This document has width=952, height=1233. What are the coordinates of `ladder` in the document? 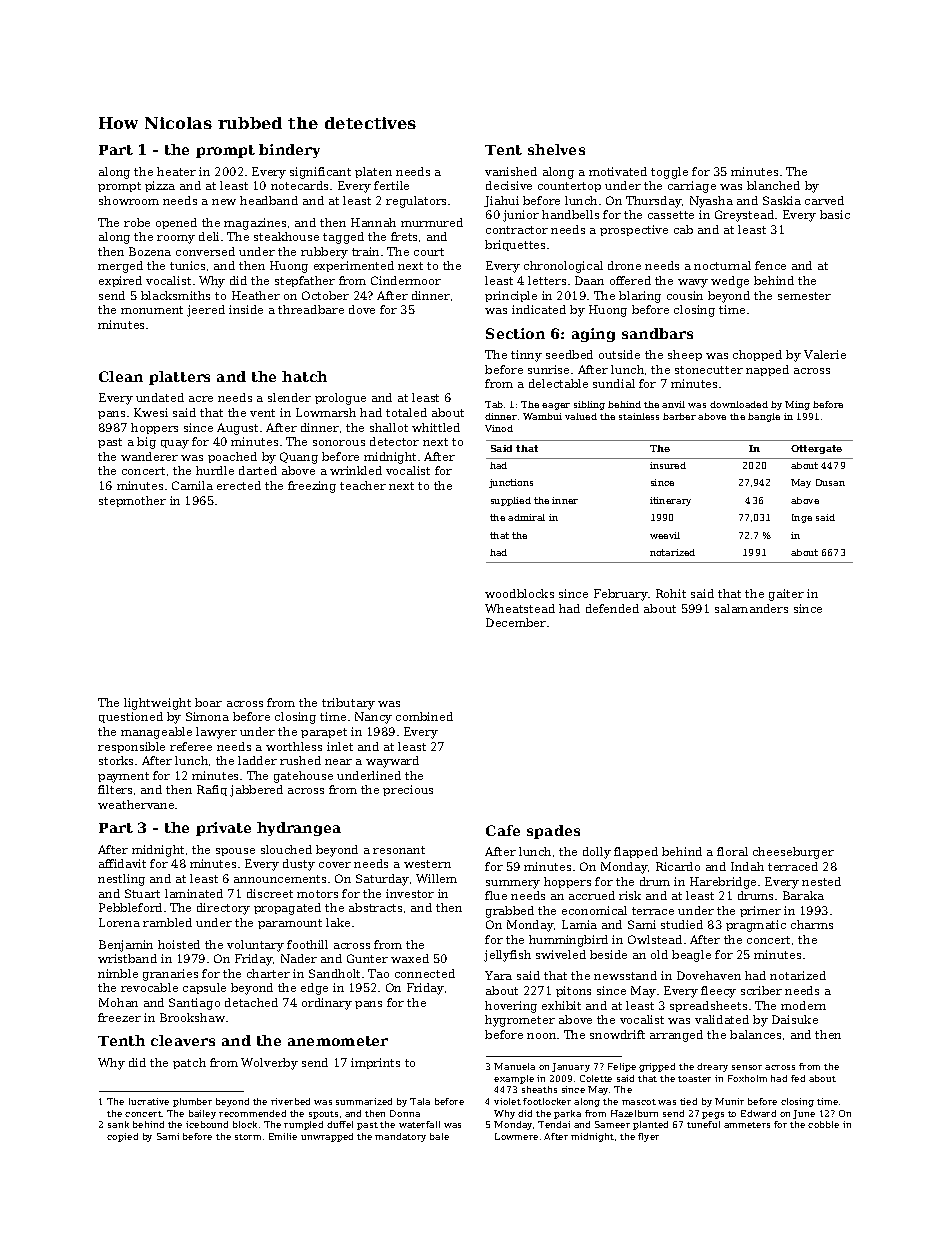 It's located at (257, 760).
